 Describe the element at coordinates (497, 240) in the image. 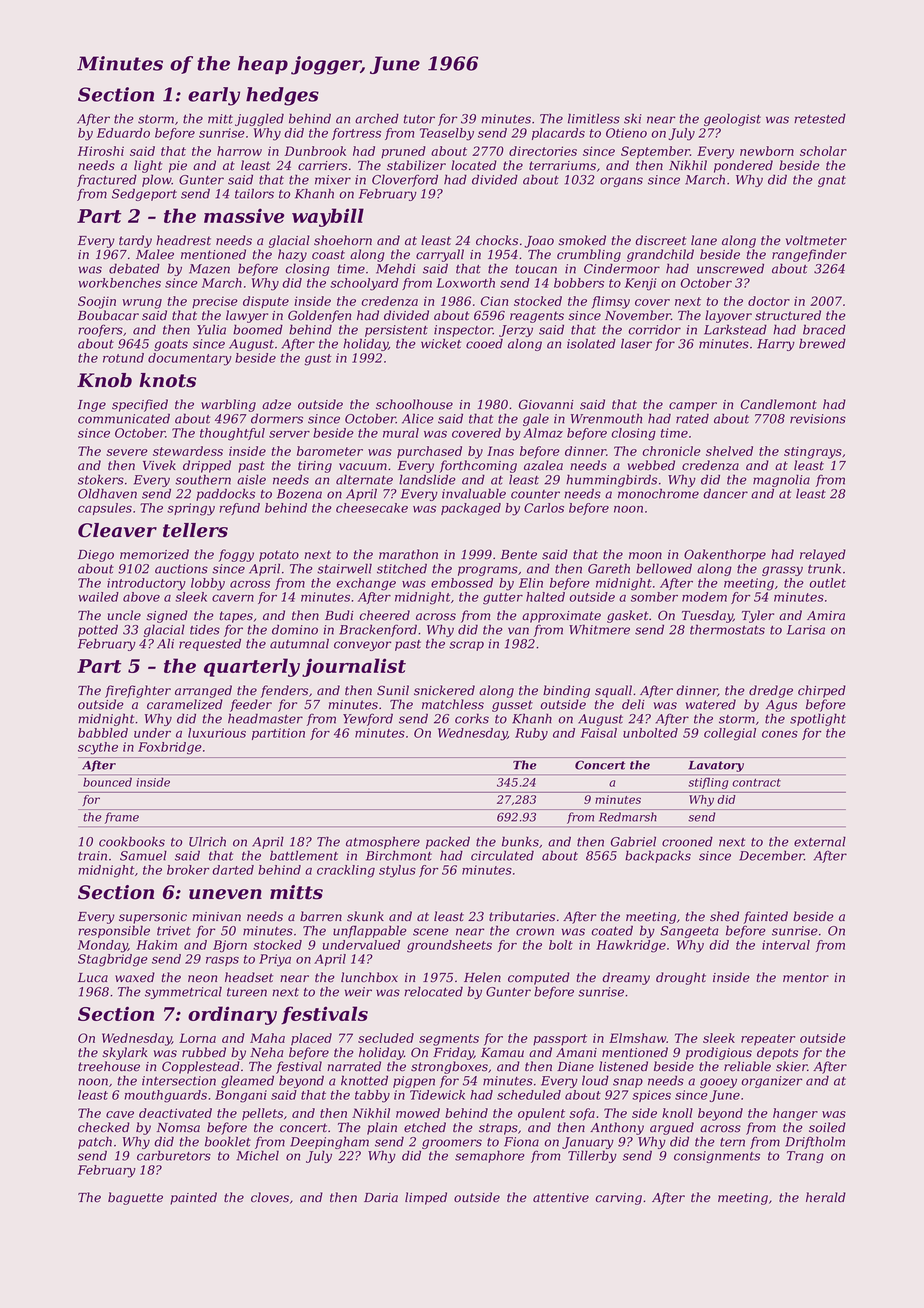

I see `chocks` at that location.
